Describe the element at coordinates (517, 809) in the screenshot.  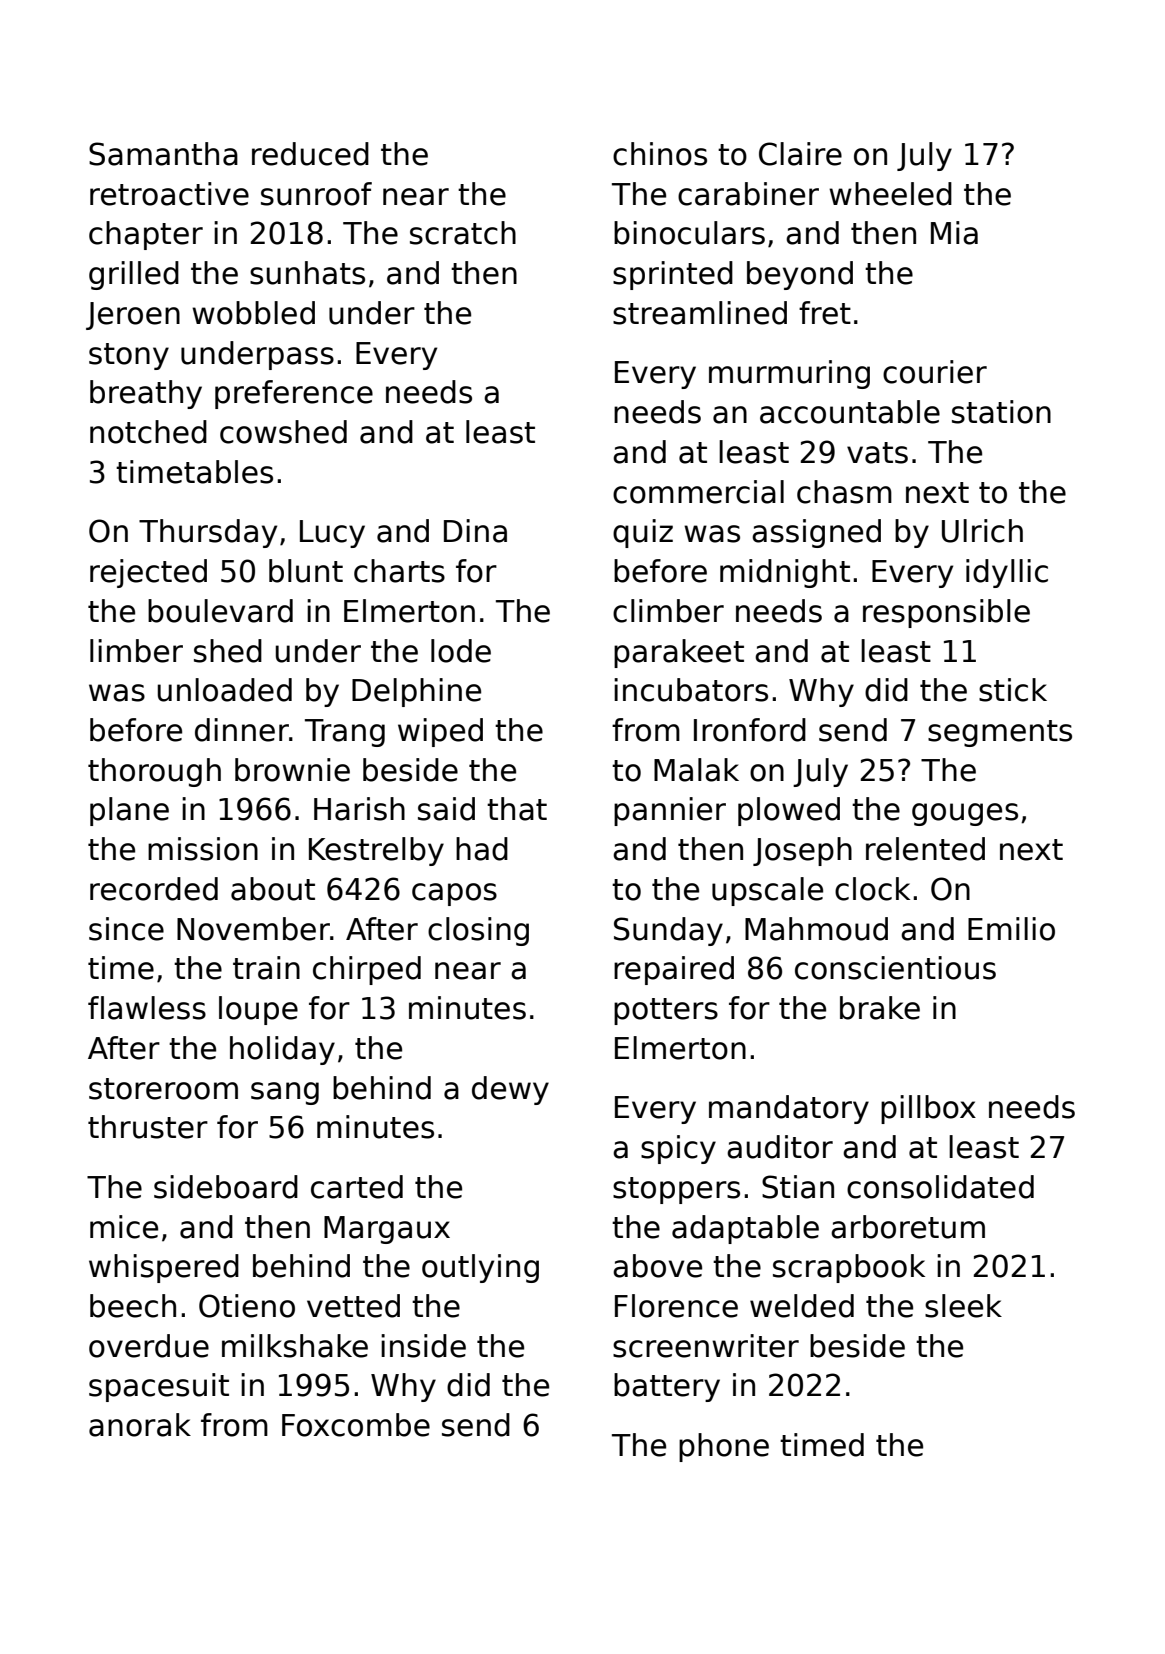
I see `that` at that location.
